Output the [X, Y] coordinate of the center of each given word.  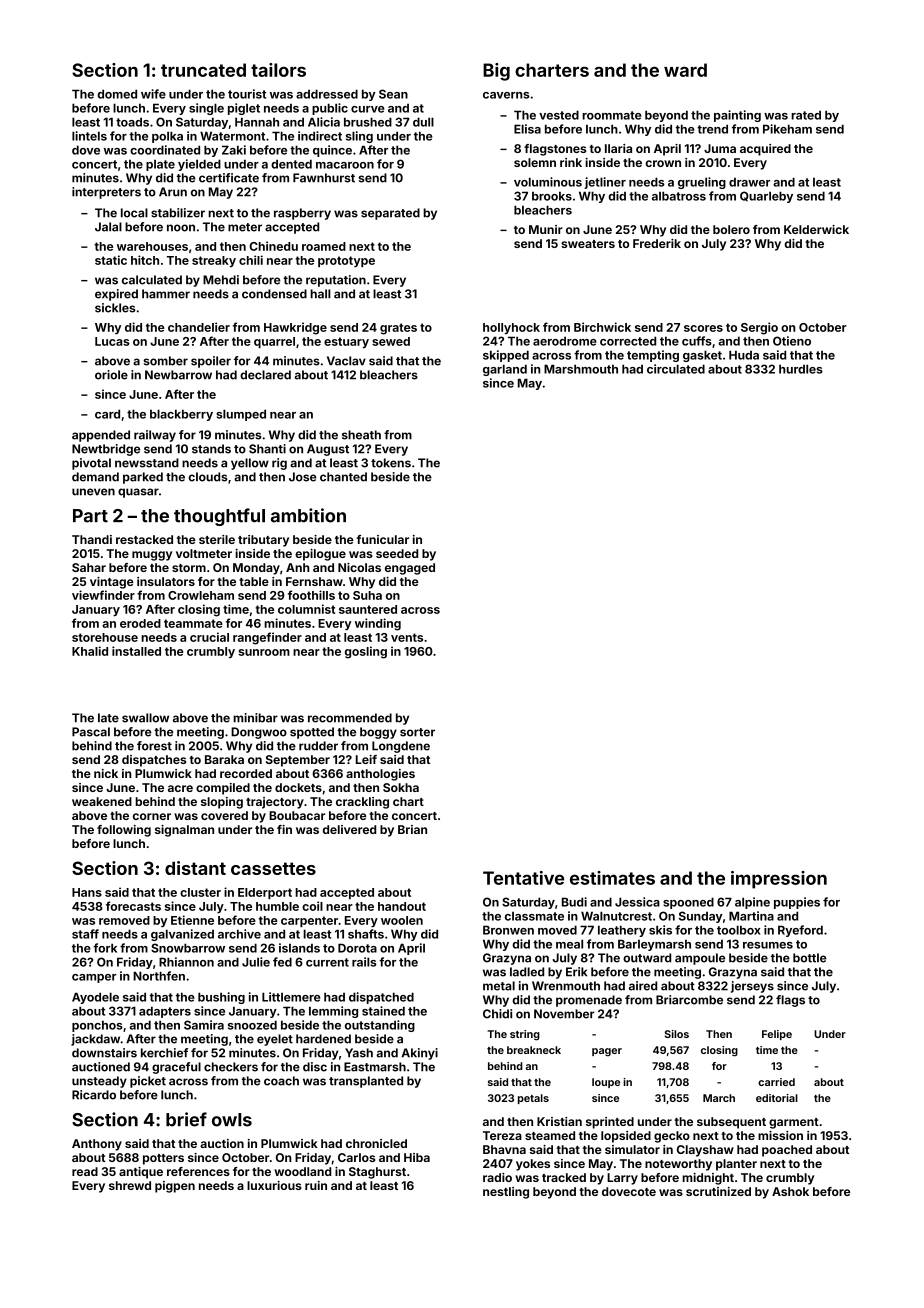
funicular [383, 539]
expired [116, 295]
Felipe [777, 1035]
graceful [176, 1068]
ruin [316, 1185]
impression [779, 880]
